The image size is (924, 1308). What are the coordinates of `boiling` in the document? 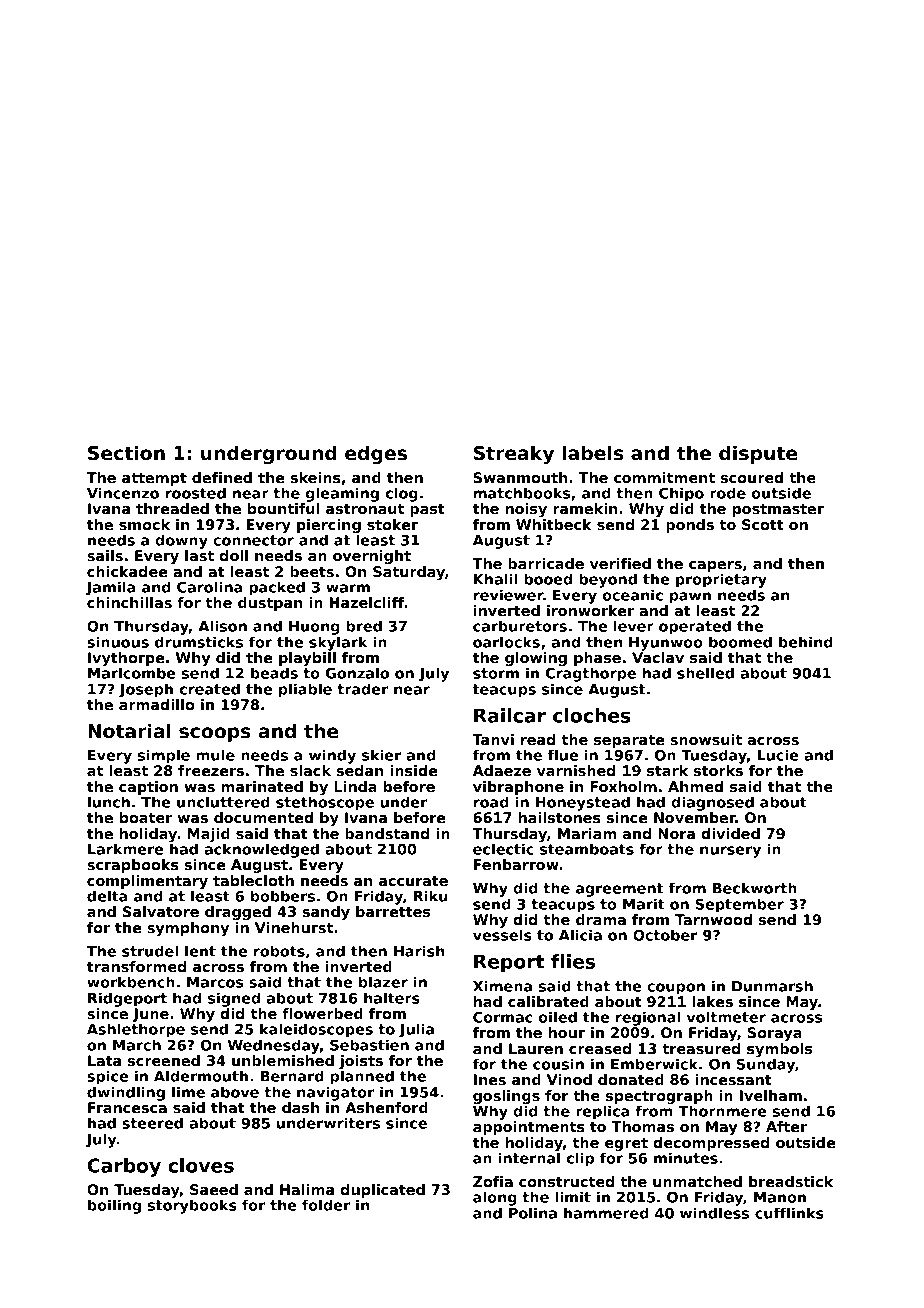 It's located at (114, 1206).
